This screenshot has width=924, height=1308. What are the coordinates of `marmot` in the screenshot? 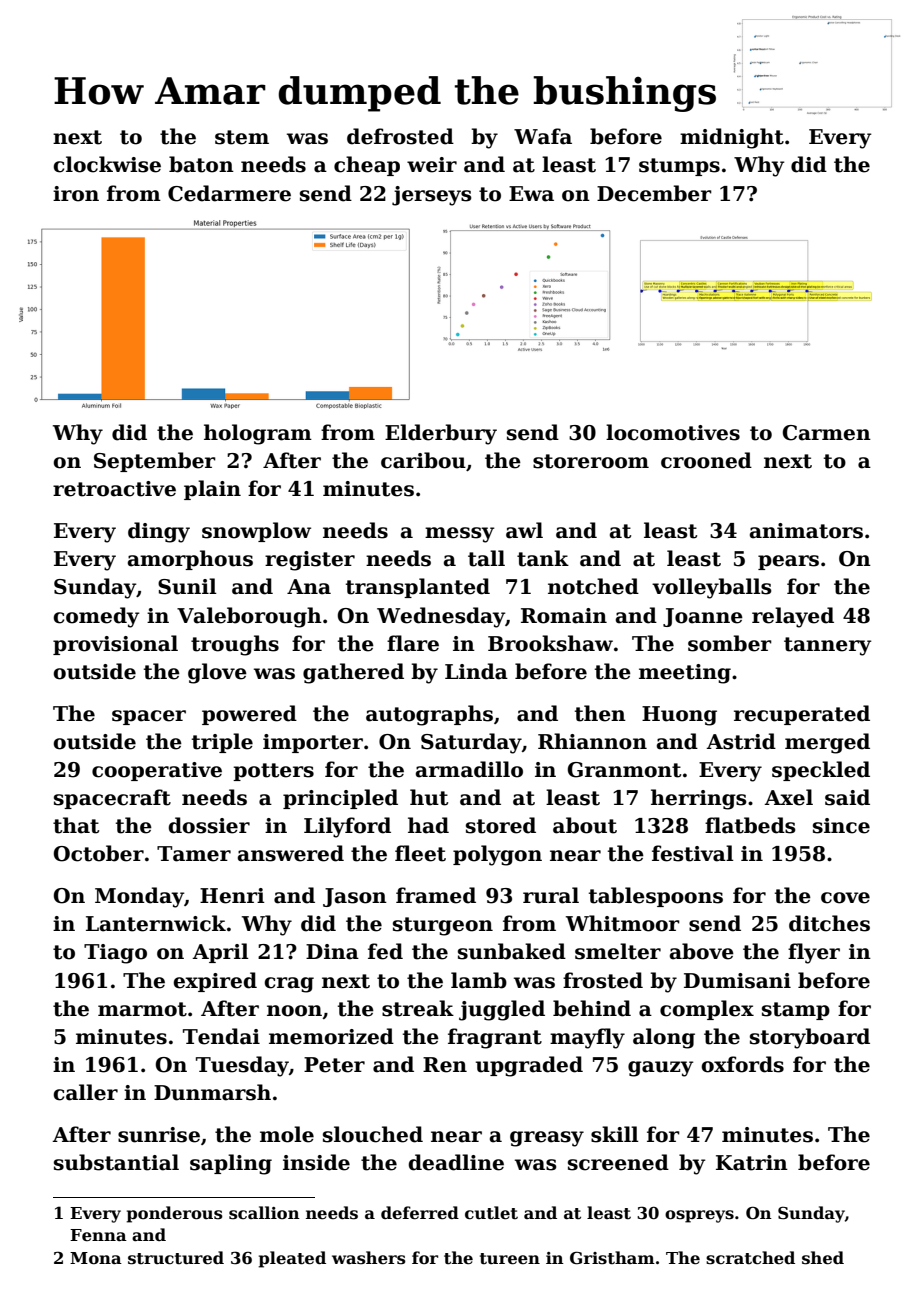 It's located at (142, 1009).
